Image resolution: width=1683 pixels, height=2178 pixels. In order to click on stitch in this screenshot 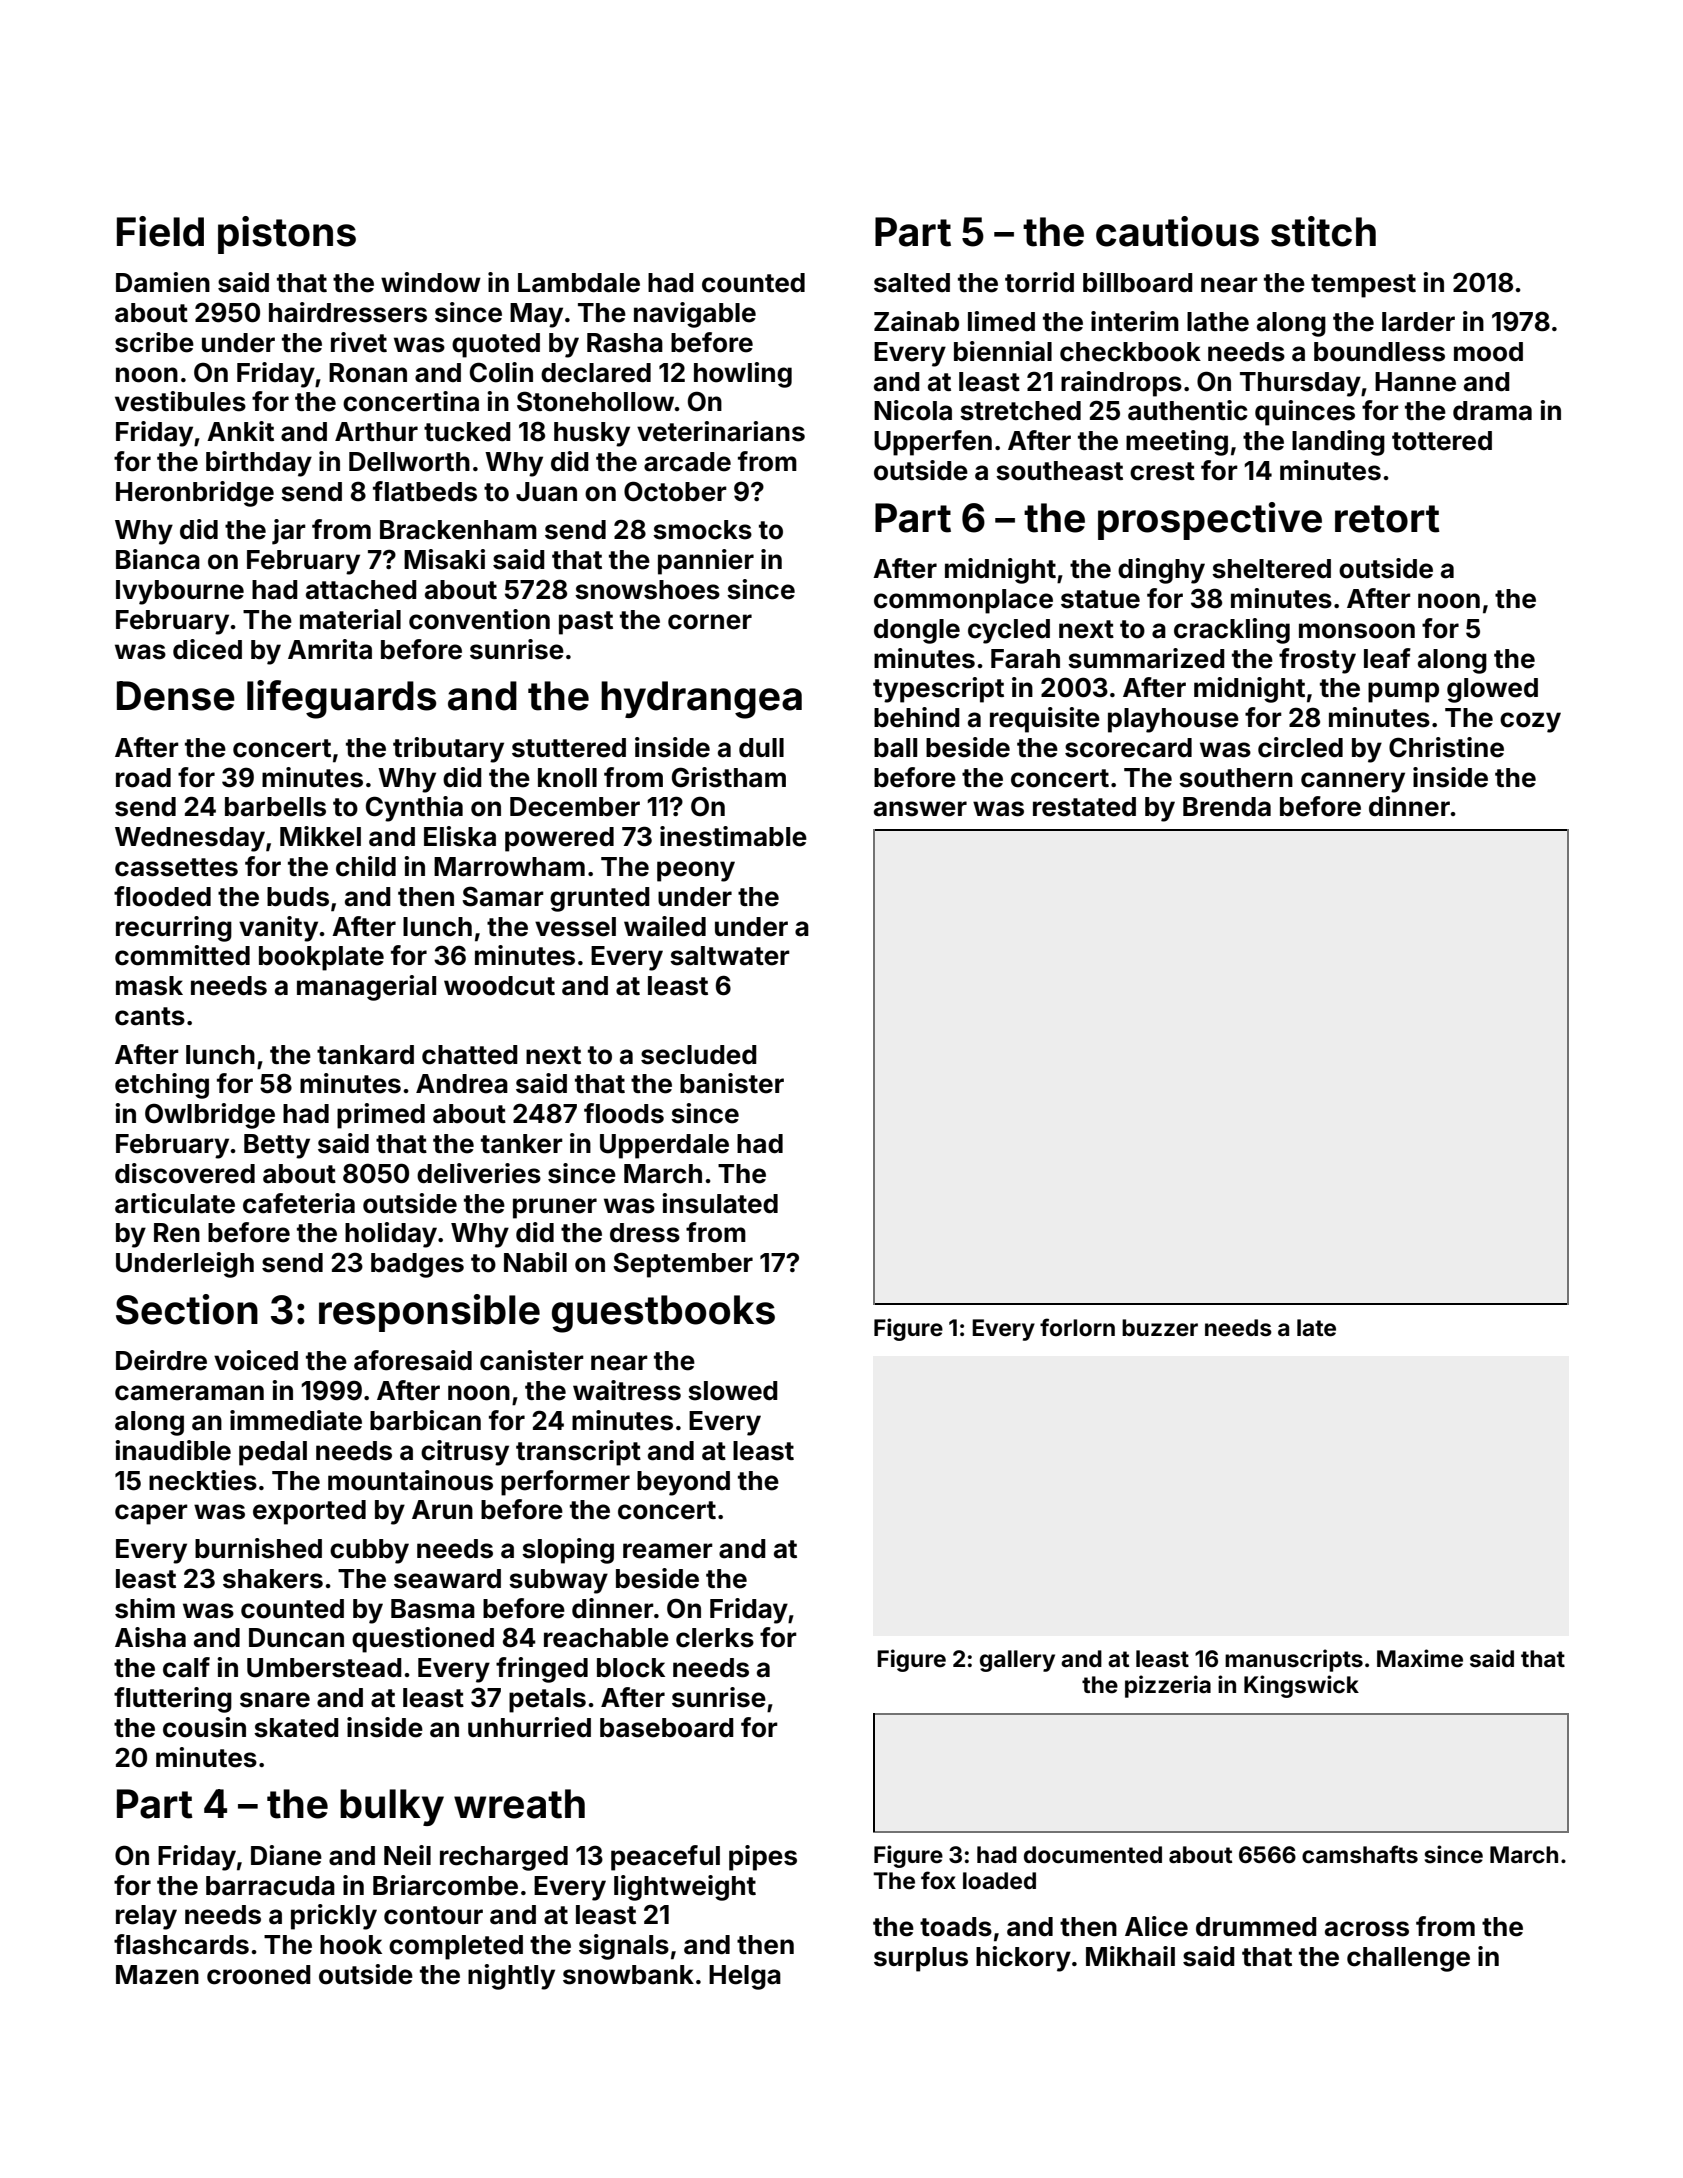, I will do `click(1323, 231)`.
